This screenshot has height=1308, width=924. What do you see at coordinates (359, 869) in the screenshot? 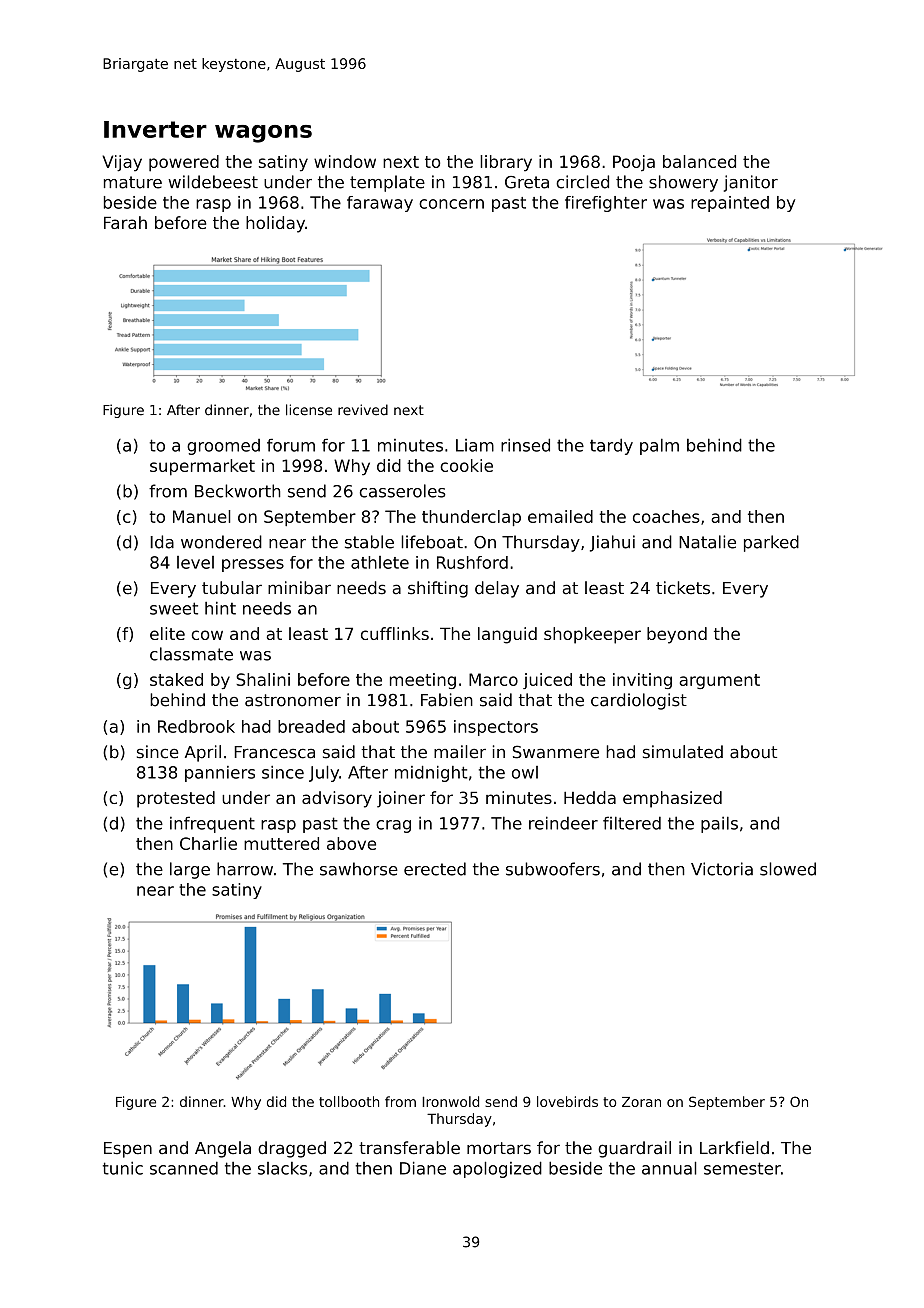
I see `sawhorse` at bounding box center [359, 869].
